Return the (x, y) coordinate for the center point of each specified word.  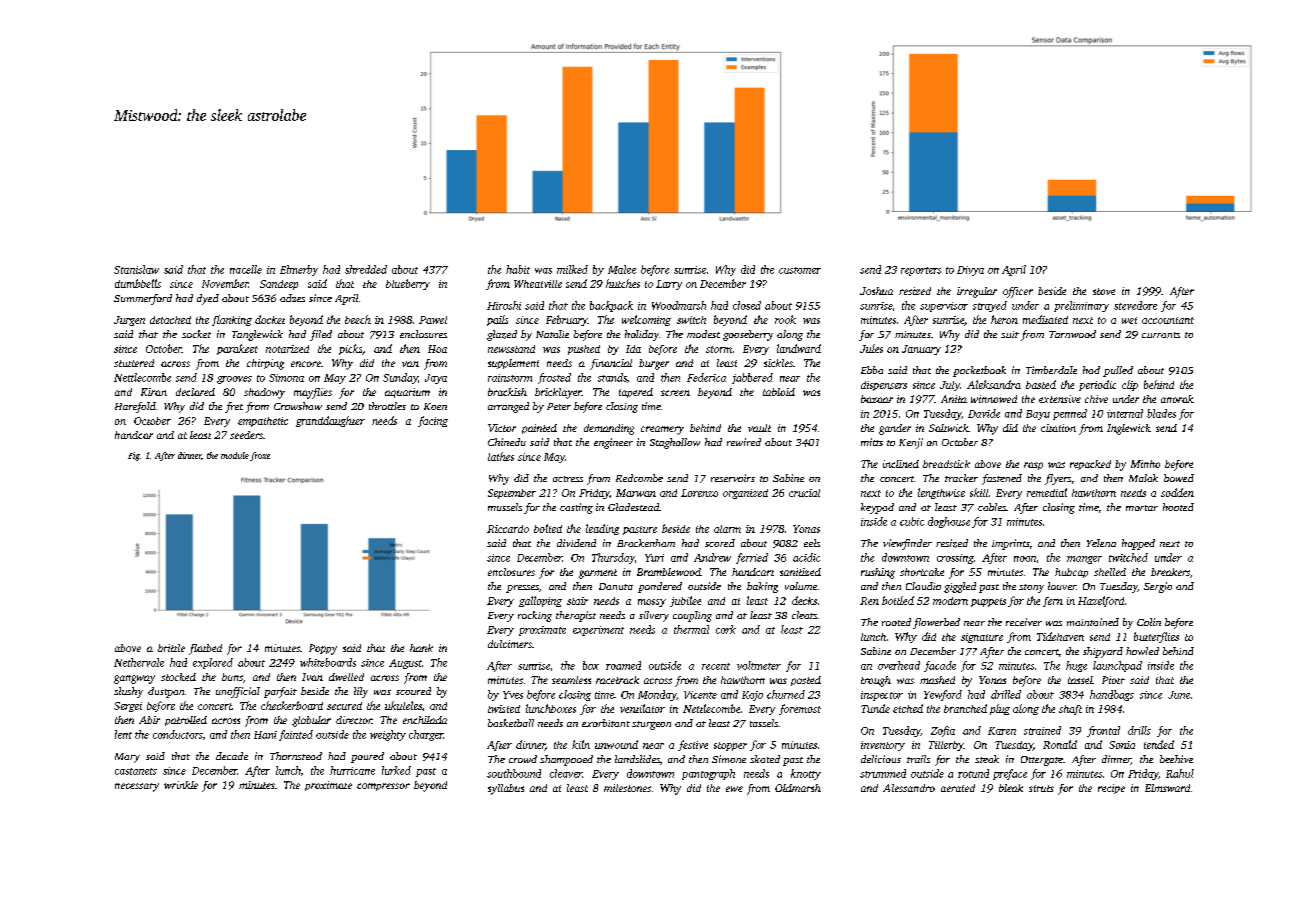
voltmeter (759, 665)
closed (747, 305)
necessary (137, 787)
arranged (508, 407)
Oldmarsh (798, 788)
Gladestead (633, 507)
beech (358, 319)
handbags (1112, 695)
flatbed (205, 649)
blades (1161, 413)
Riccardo (508, 529)
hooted (1178, 507)
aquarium (407, 393)
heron (1004, 319)
